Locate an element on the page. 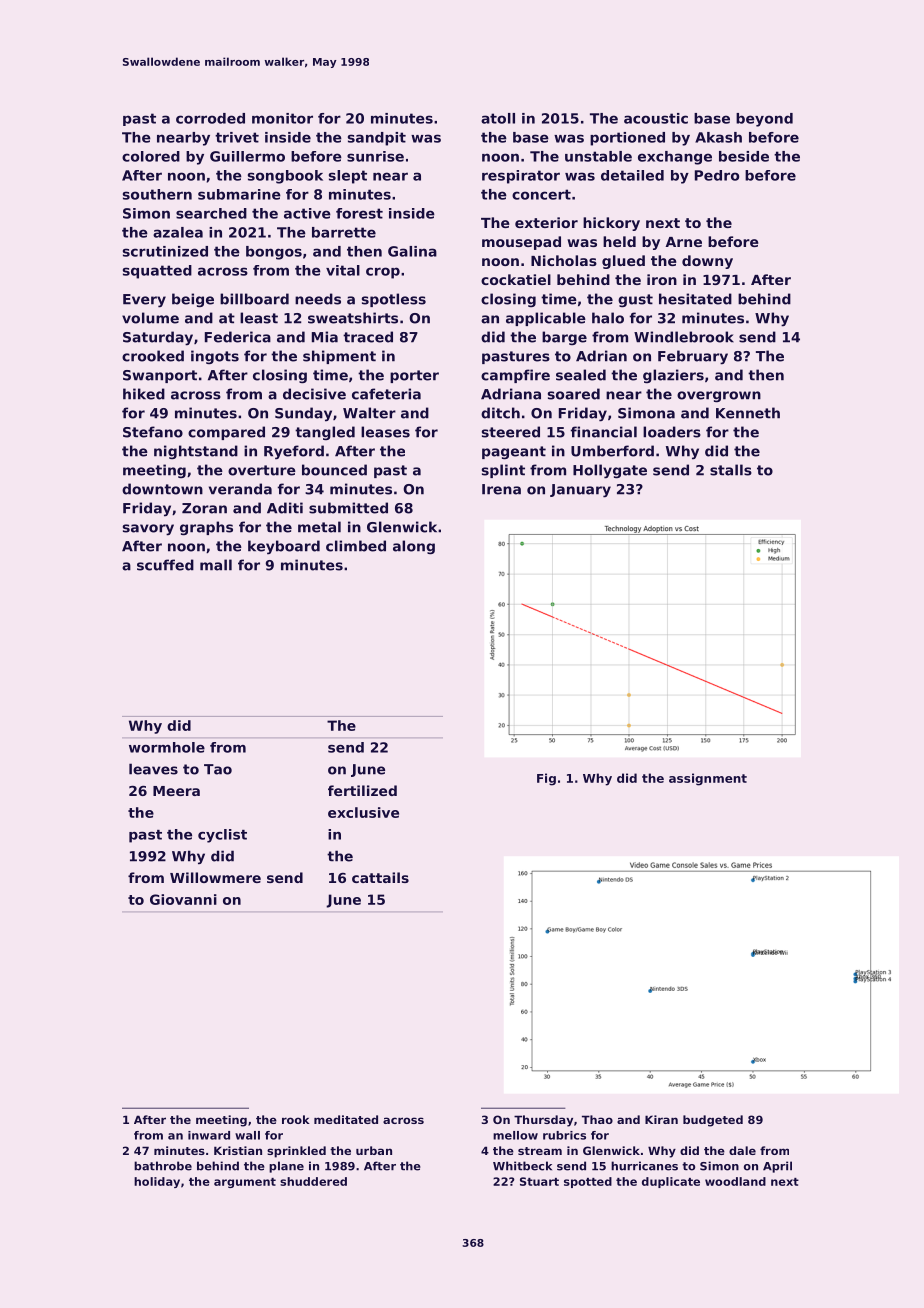 This document has height=1308, width=924. assignment is located at coordinates (708, 779).
